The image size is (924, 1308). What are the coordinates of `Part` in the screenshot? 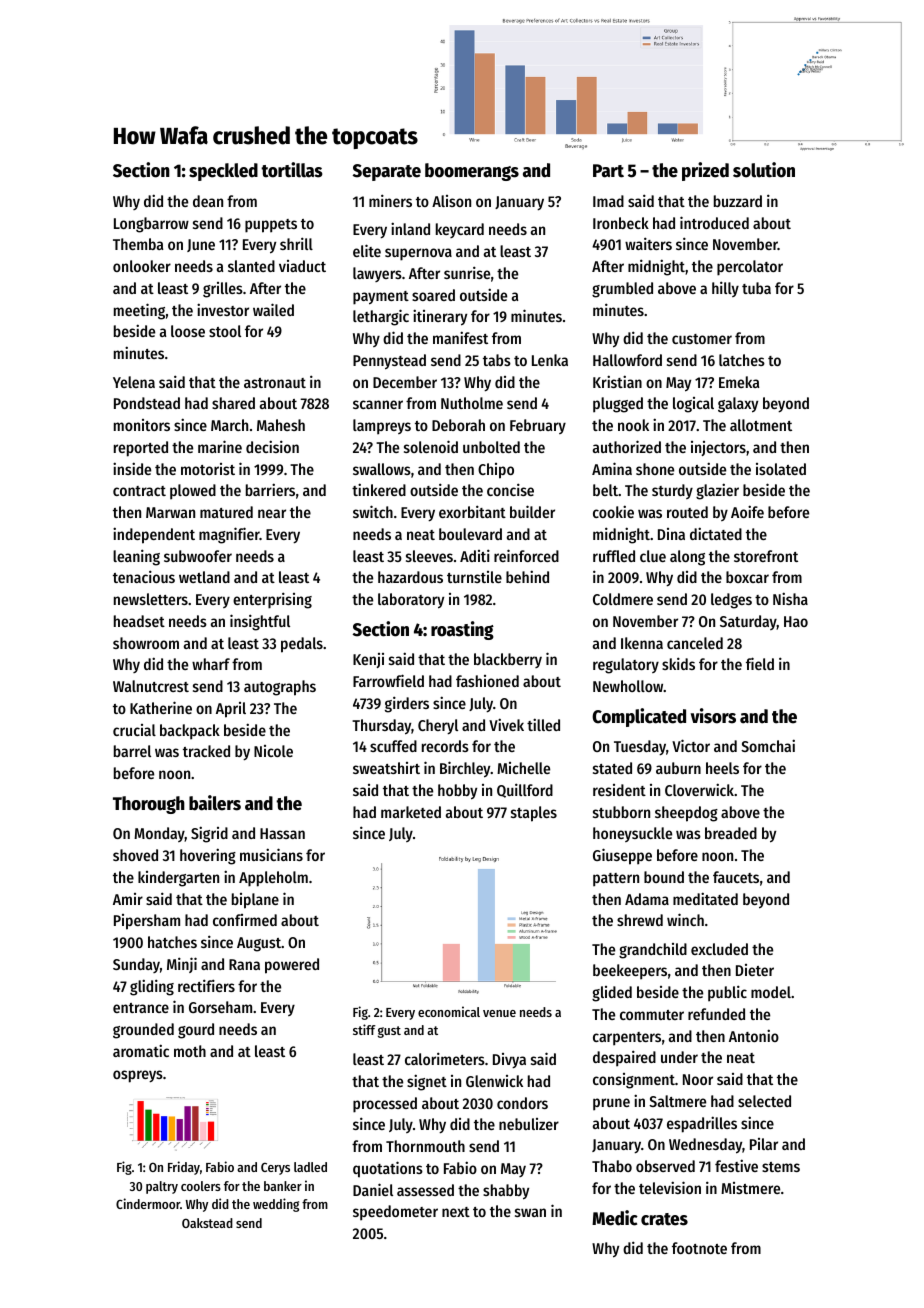 It's located at (608, 171).
